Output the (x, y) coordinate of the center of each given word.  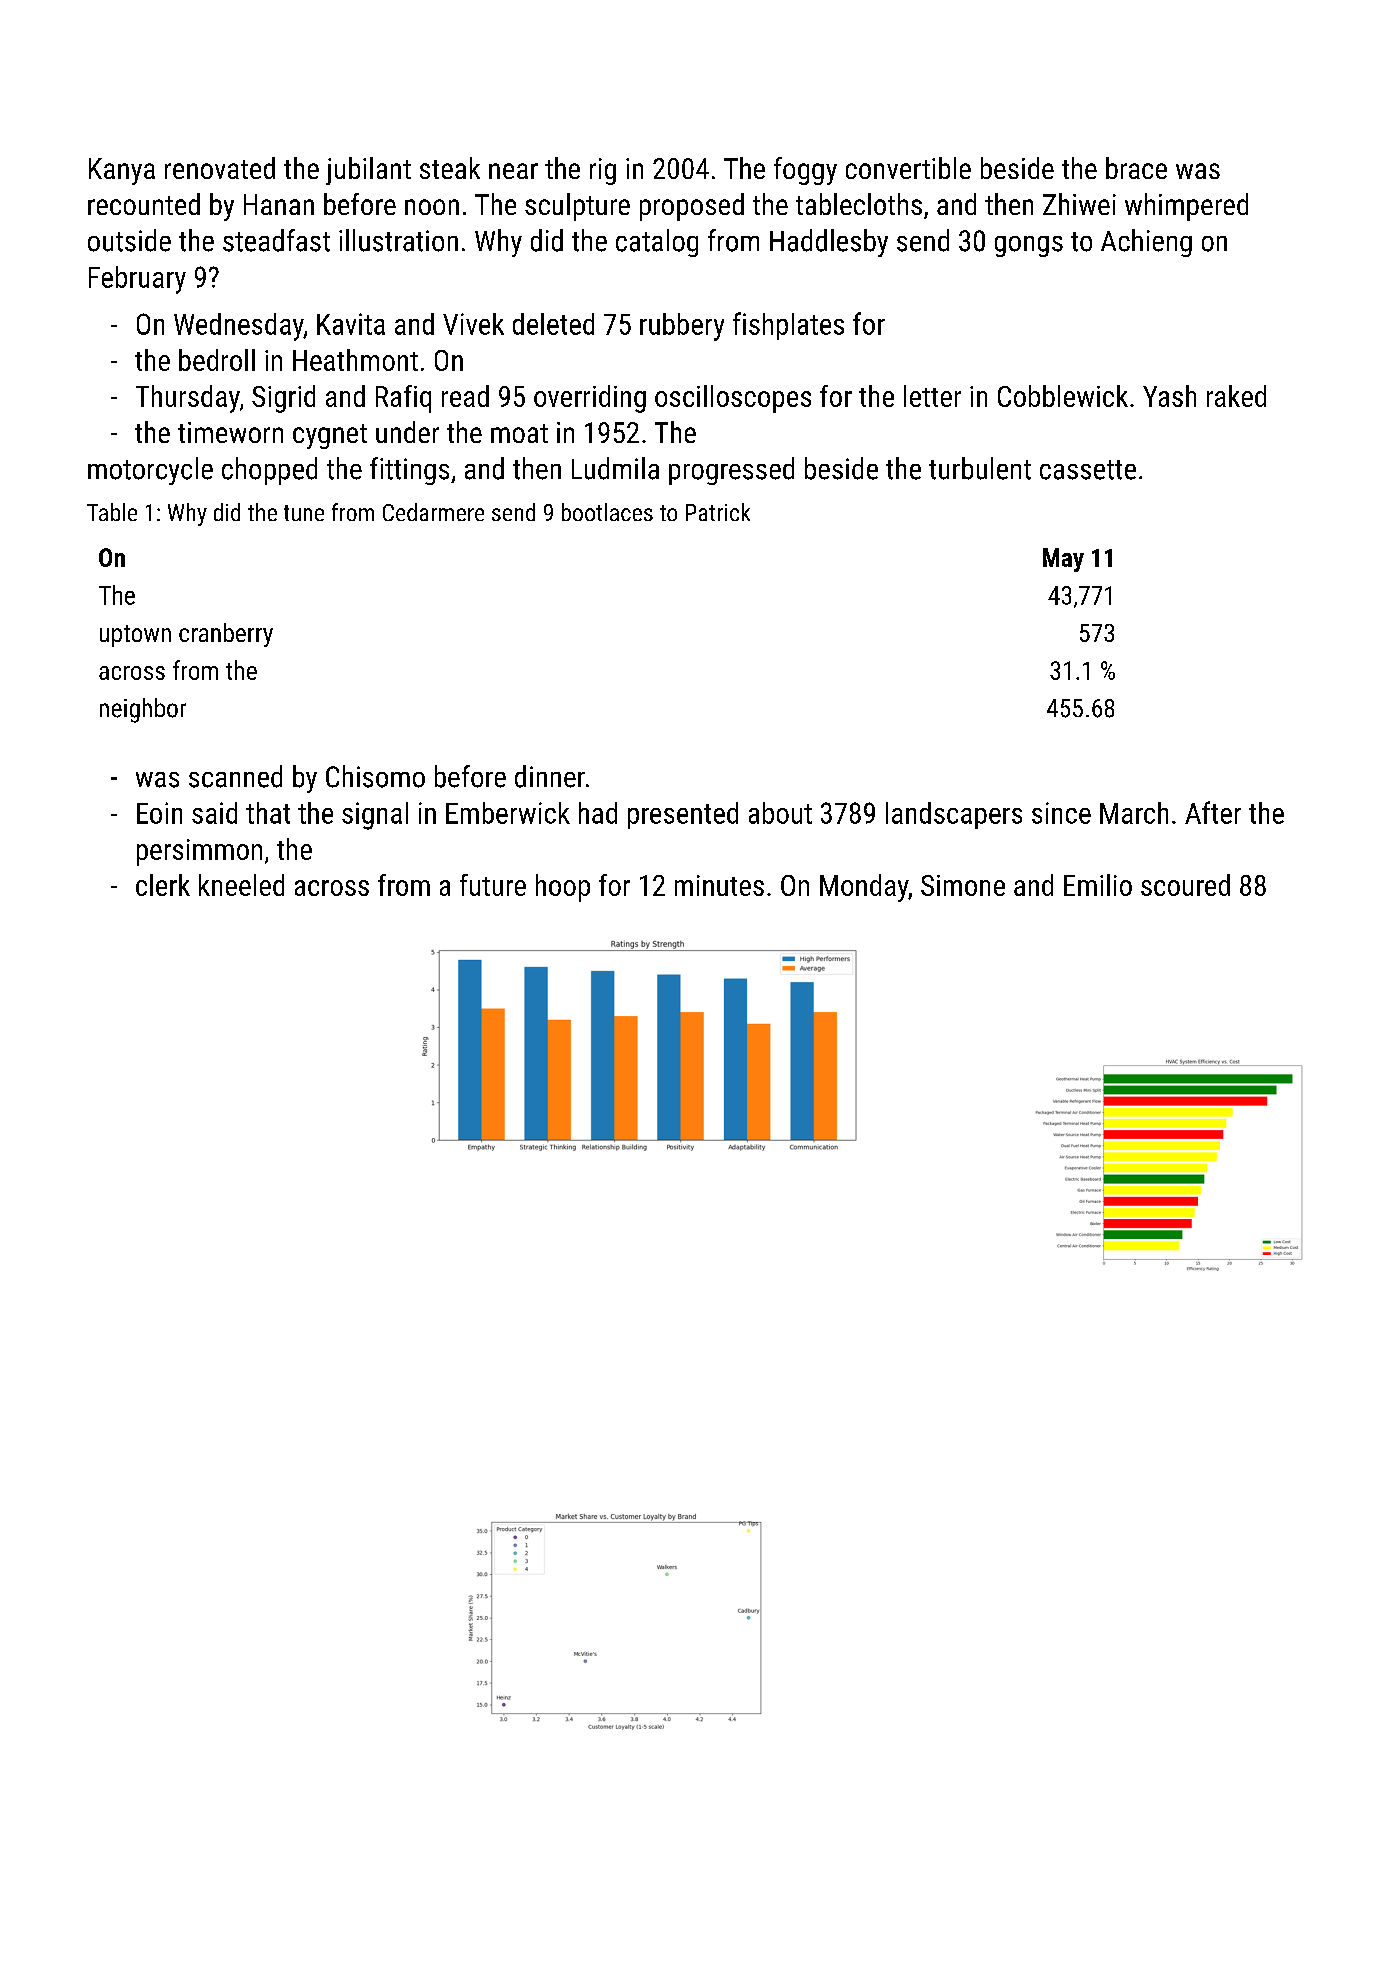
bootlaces (607, 512)
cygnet (330, 436)
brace (1136, 168)
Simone (963, 885)
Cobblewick (1063, 396)
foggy (805, 171)
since (1061, 813)
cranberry (226, 635)
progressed (731, 471)
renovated (220, 168)
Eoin (159, 813)
